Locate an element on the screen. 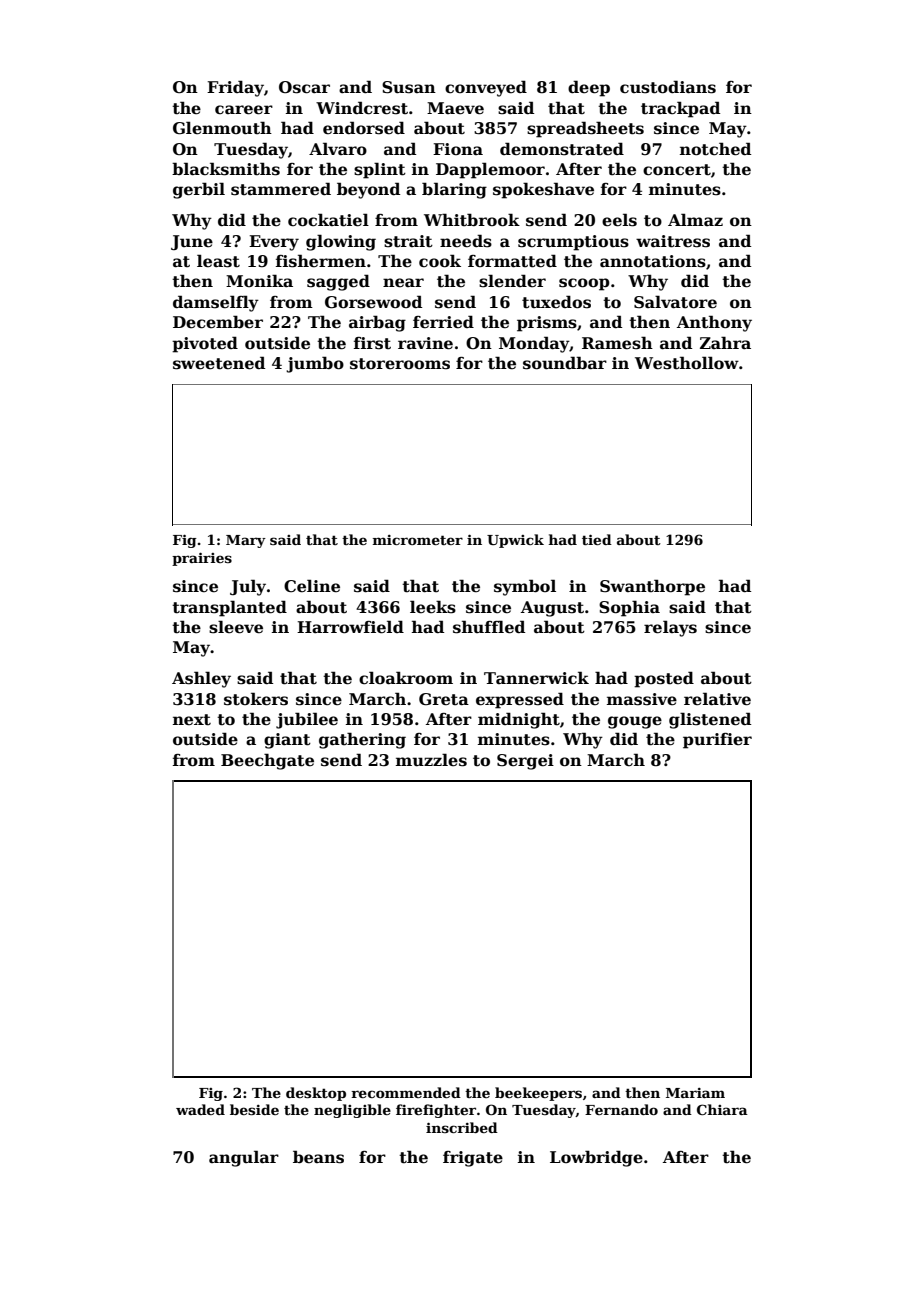 The height and width of the screenshot is (1311, 924). Susan is located at coordinates (409, 87).
